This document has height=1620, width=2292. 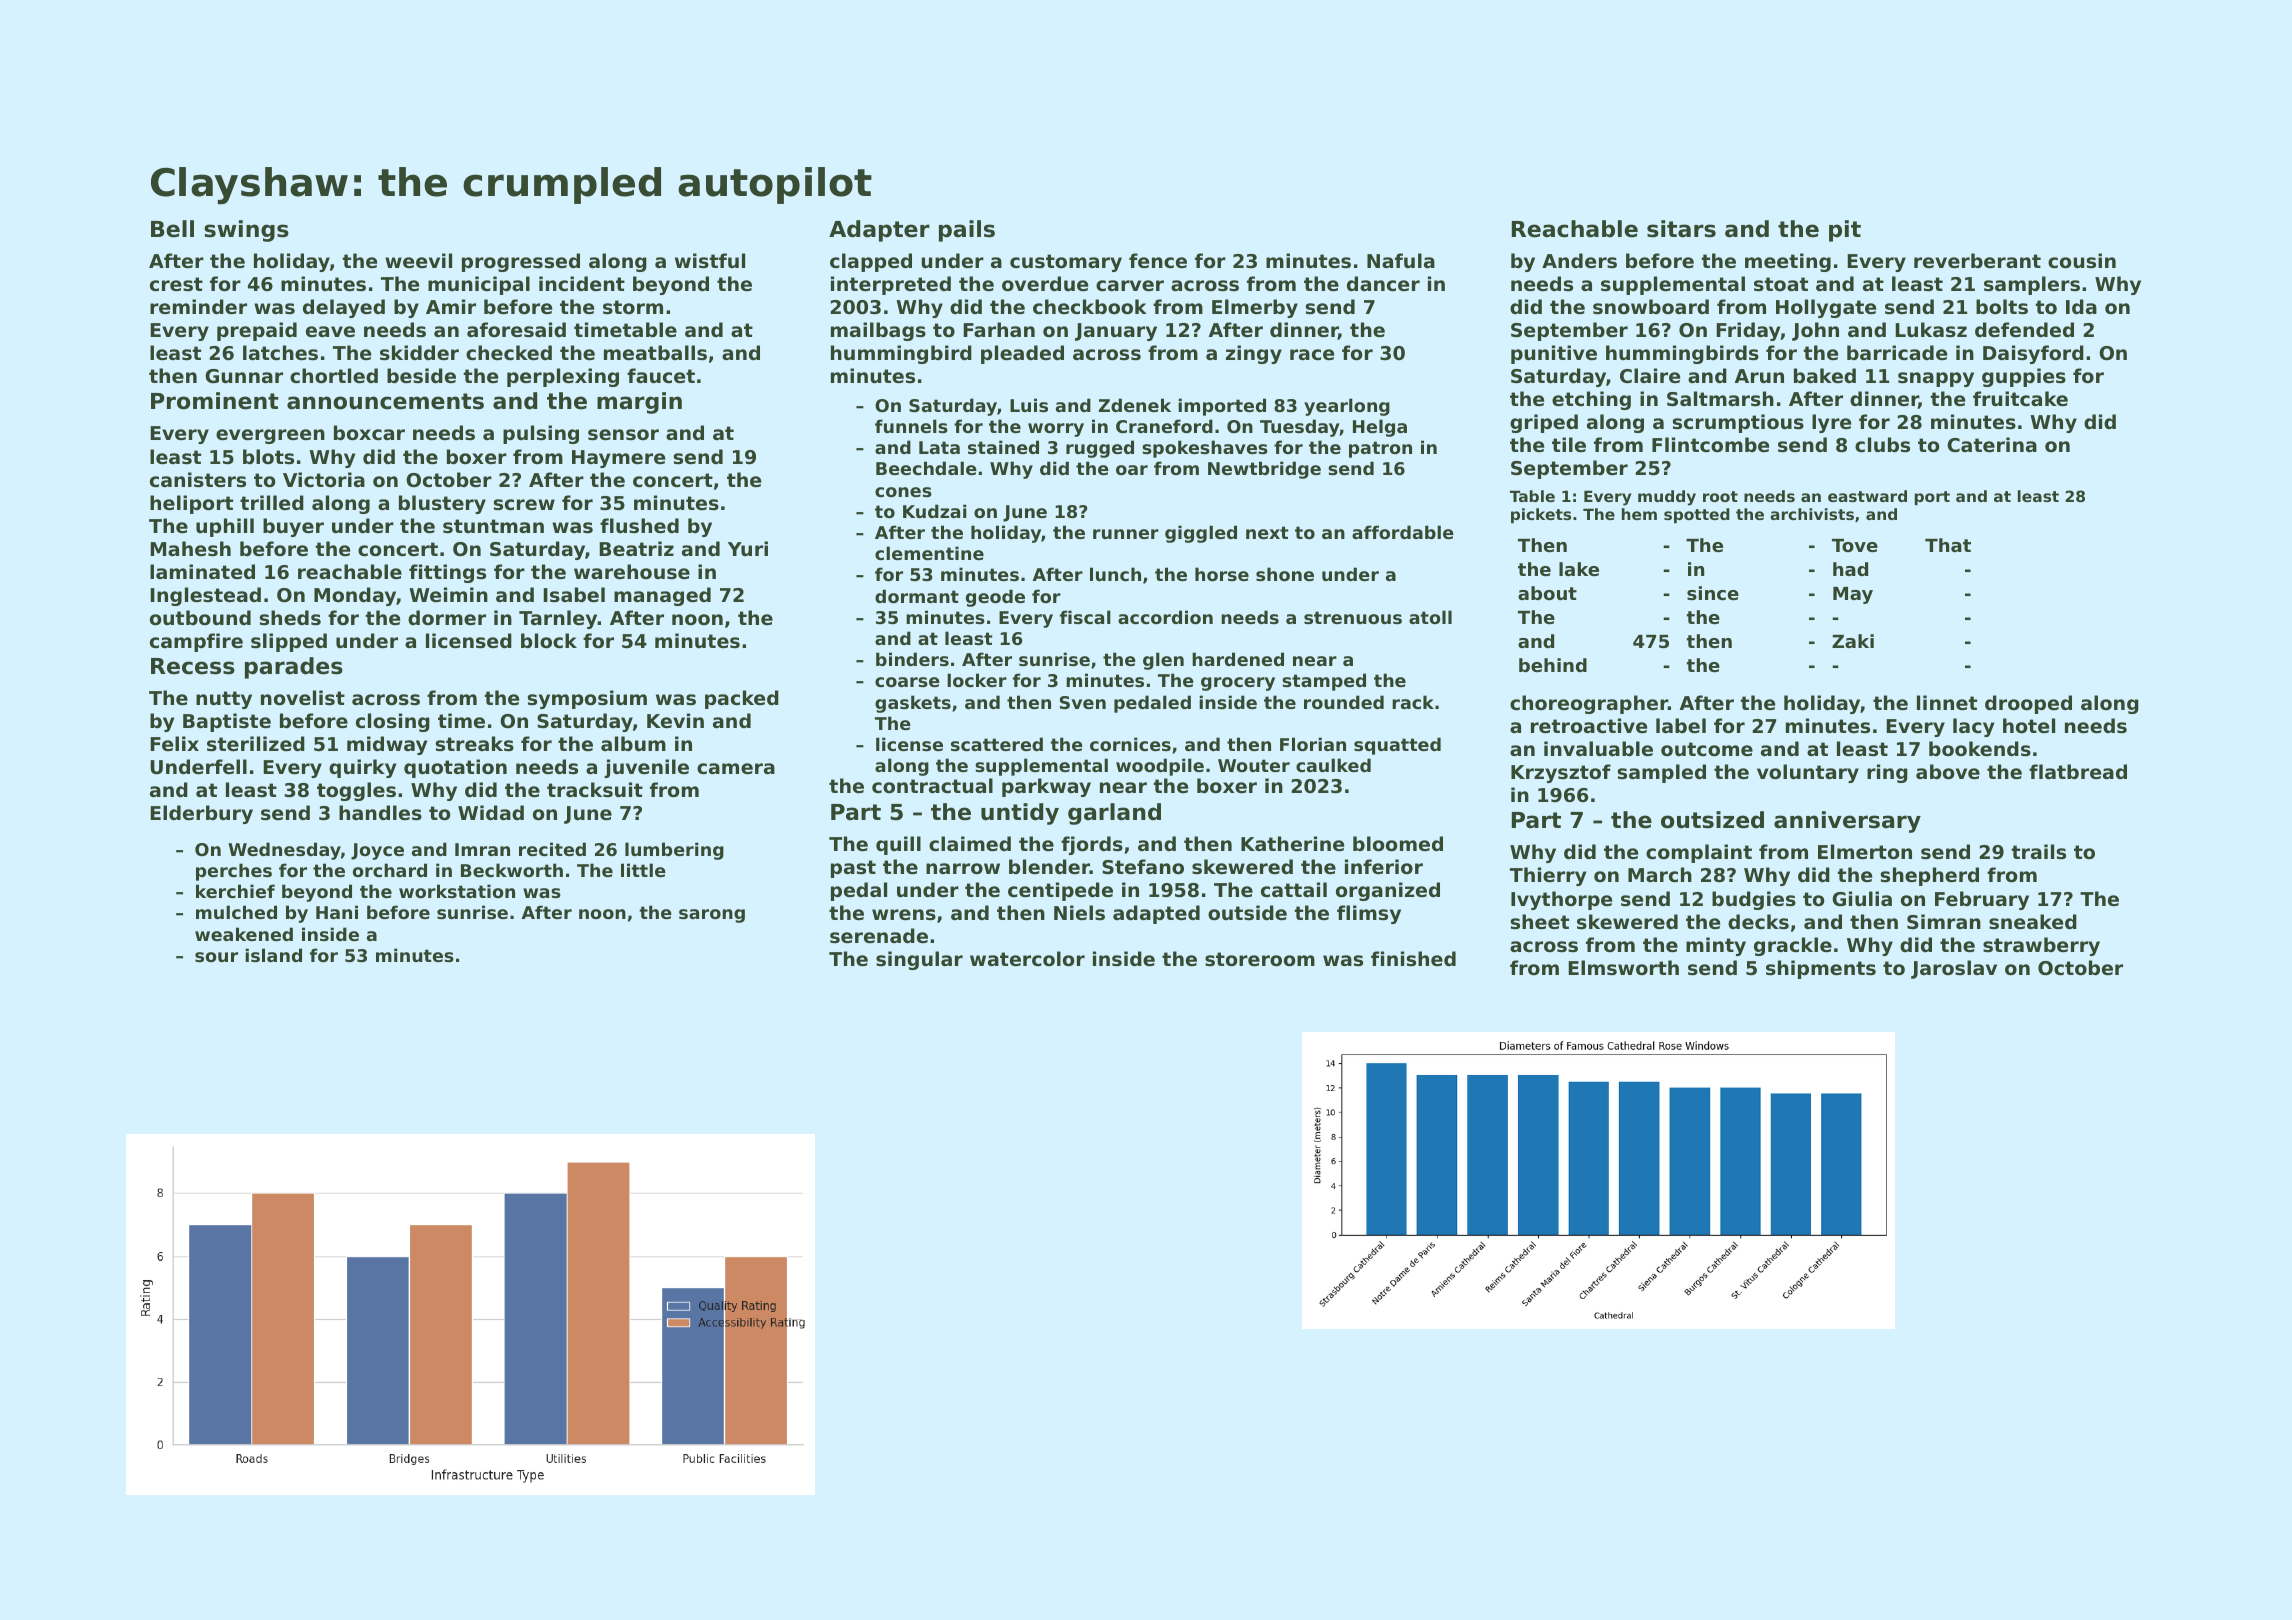 What do you see at coordinates (2024, 330) in the document?
I see `defended` at bounding box center [2024, 330].
